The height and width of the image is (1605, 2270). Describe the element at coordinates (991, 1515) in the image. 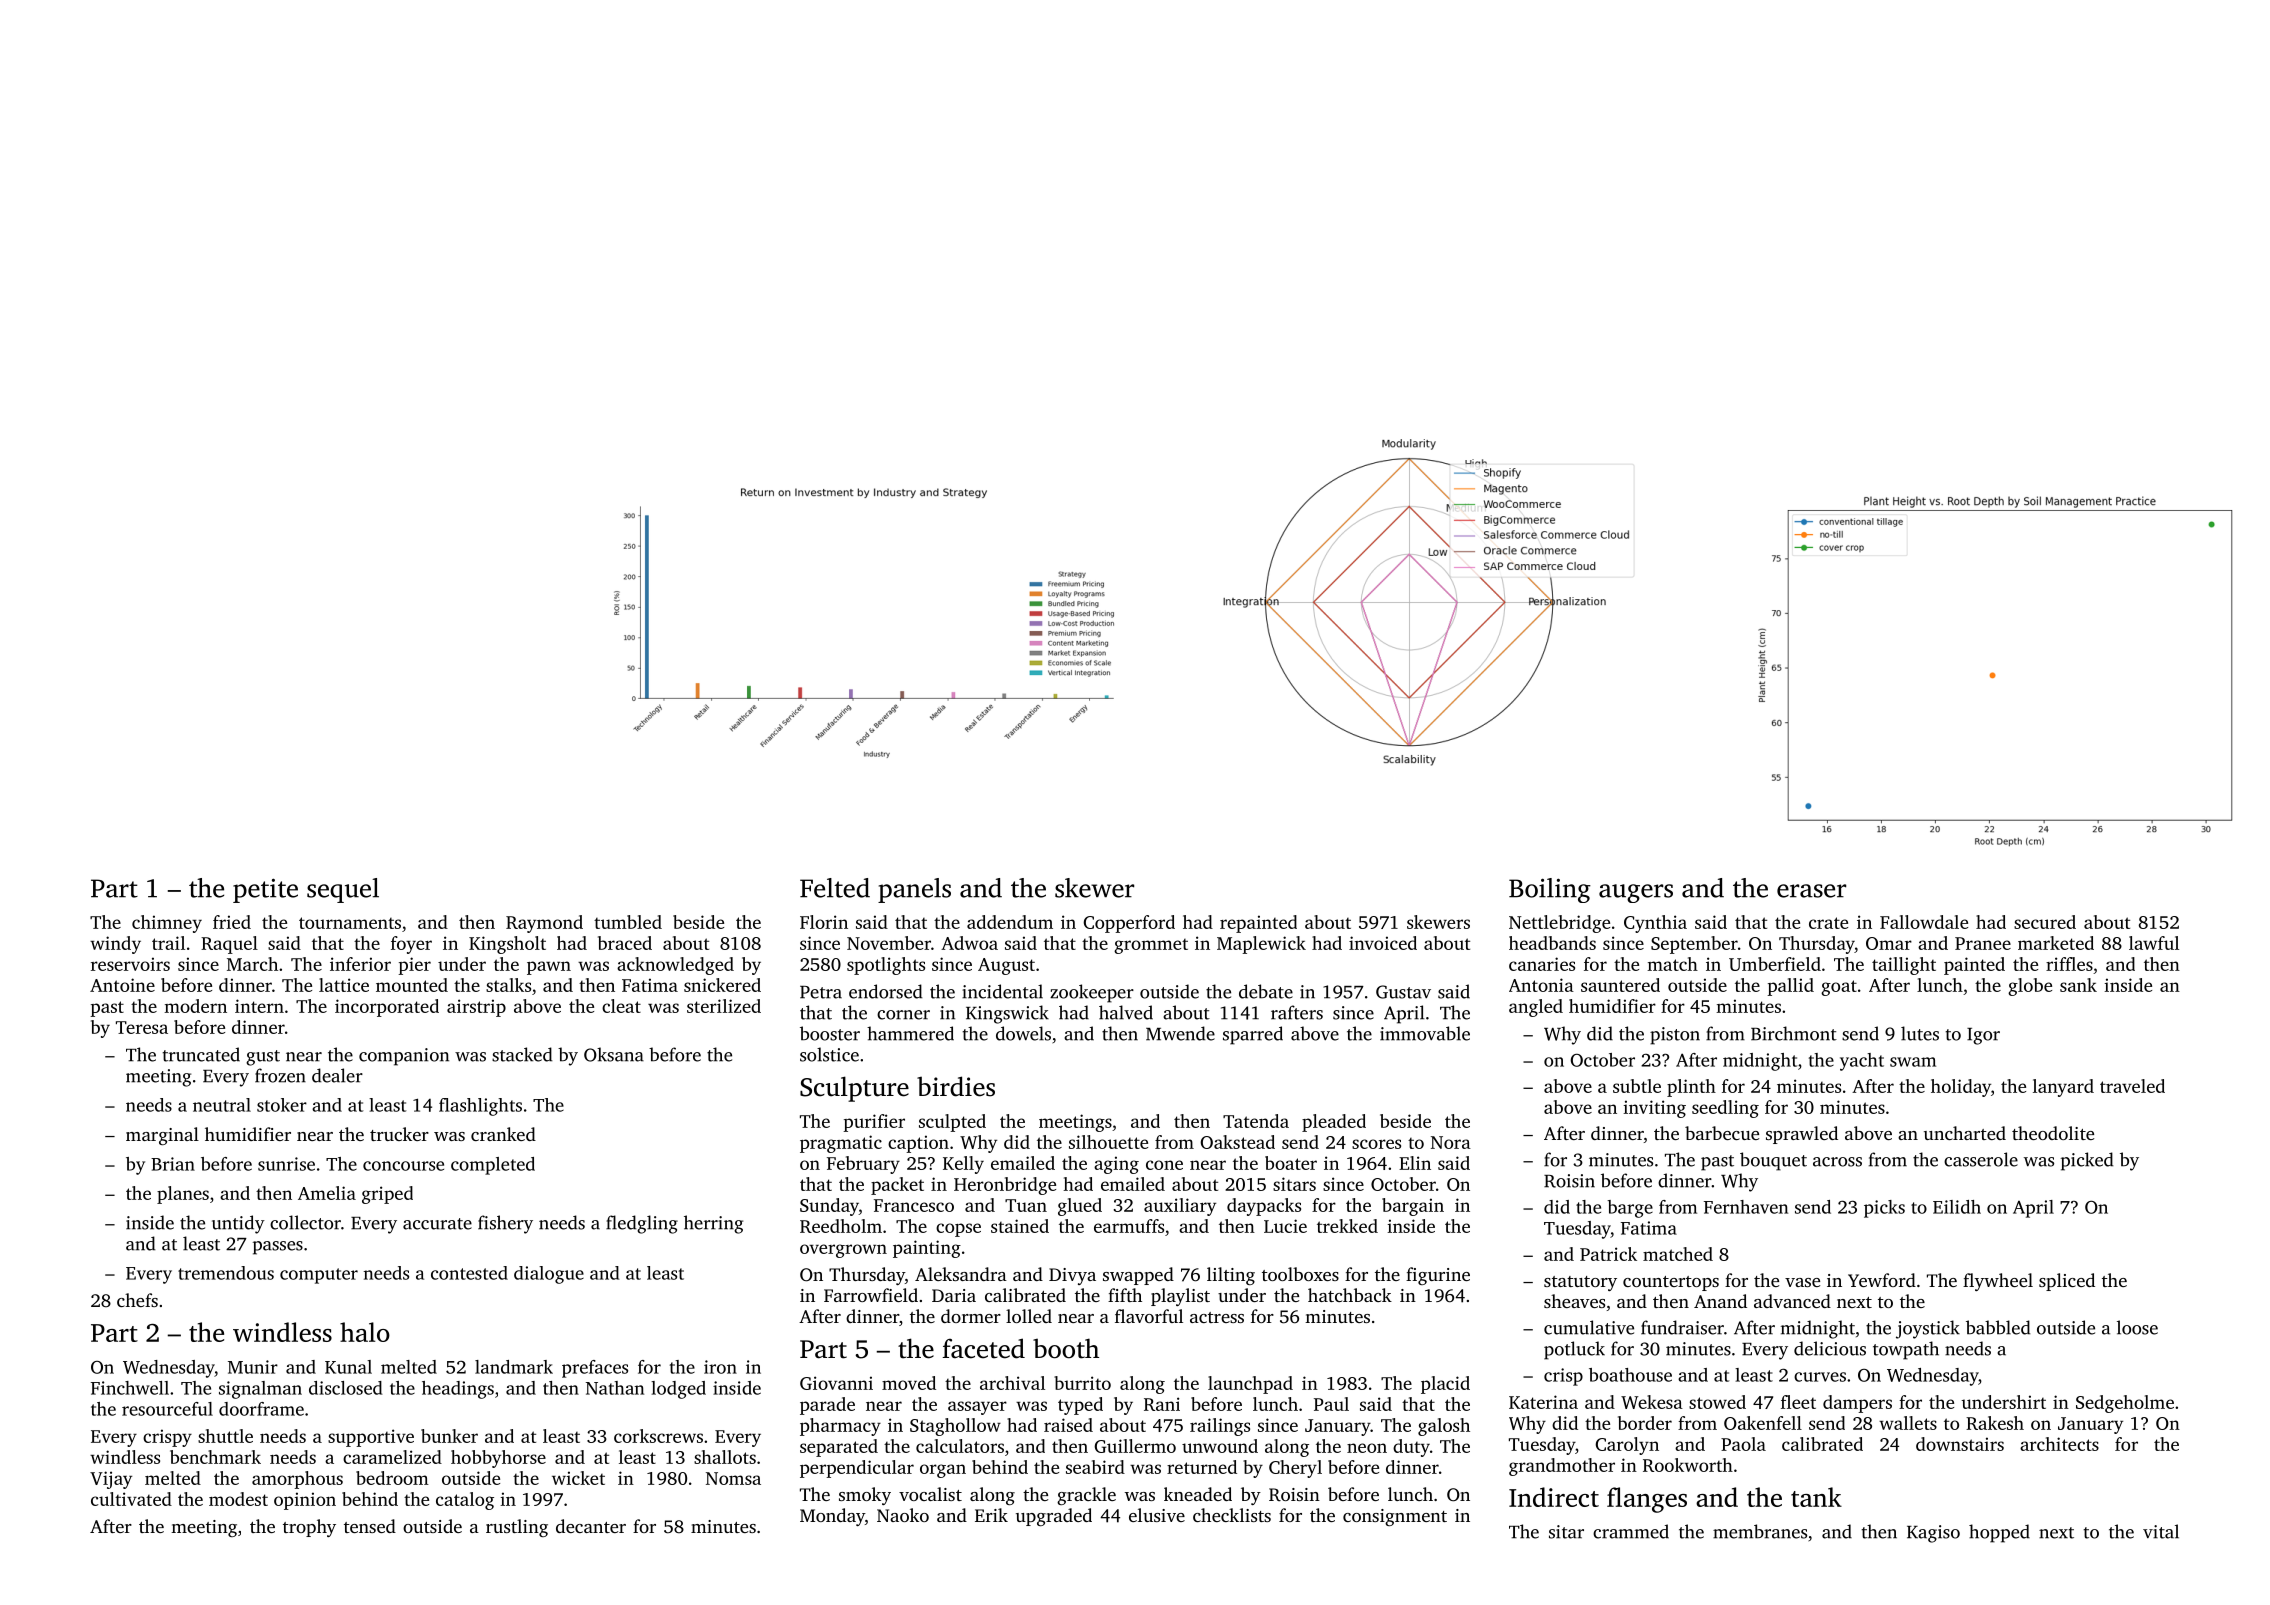

I see `Erik` at that location.
